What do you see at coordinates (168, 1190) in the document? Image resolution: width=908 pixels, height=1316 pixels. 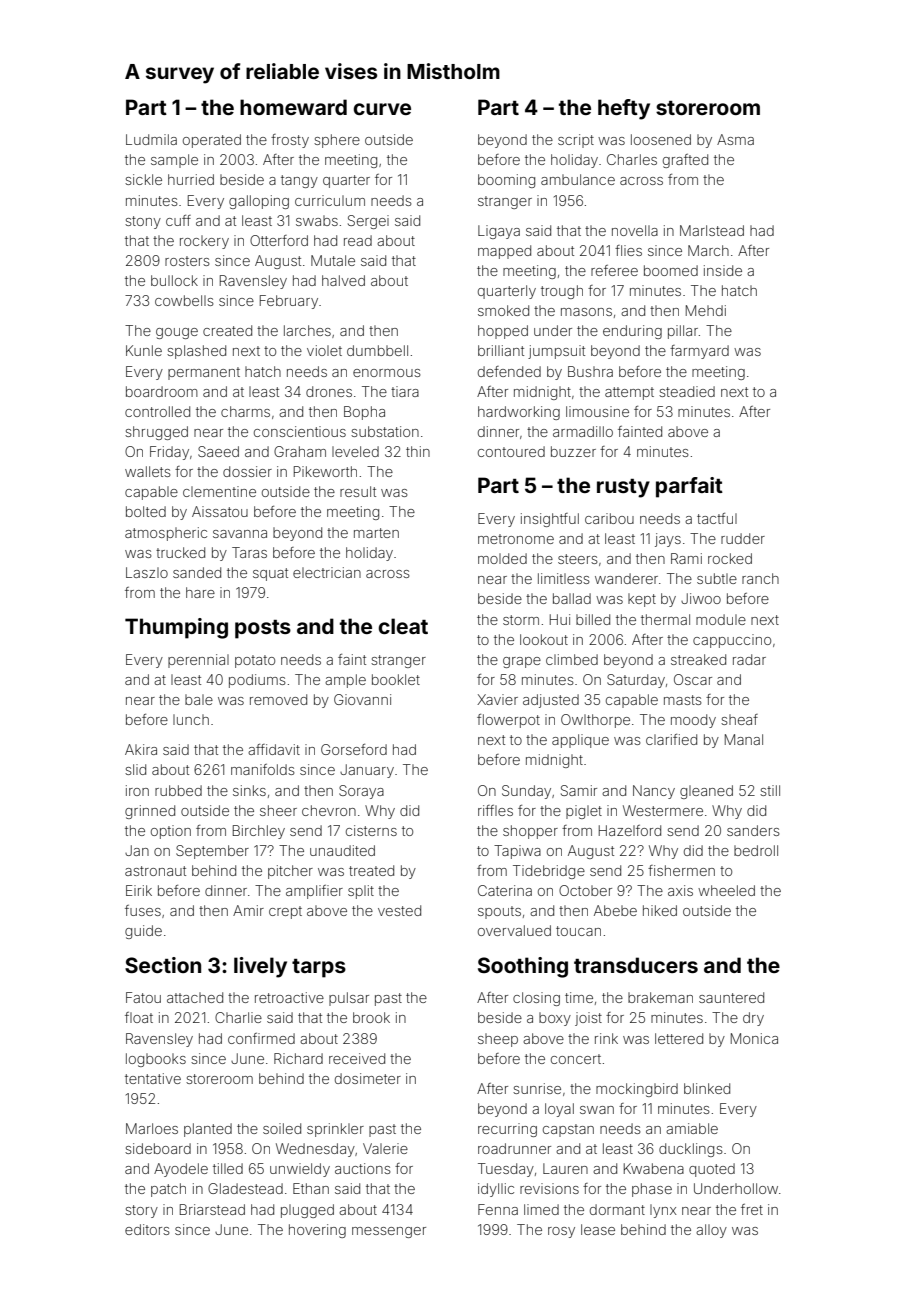 I see `patch` at bounding box center [168, 1190].
